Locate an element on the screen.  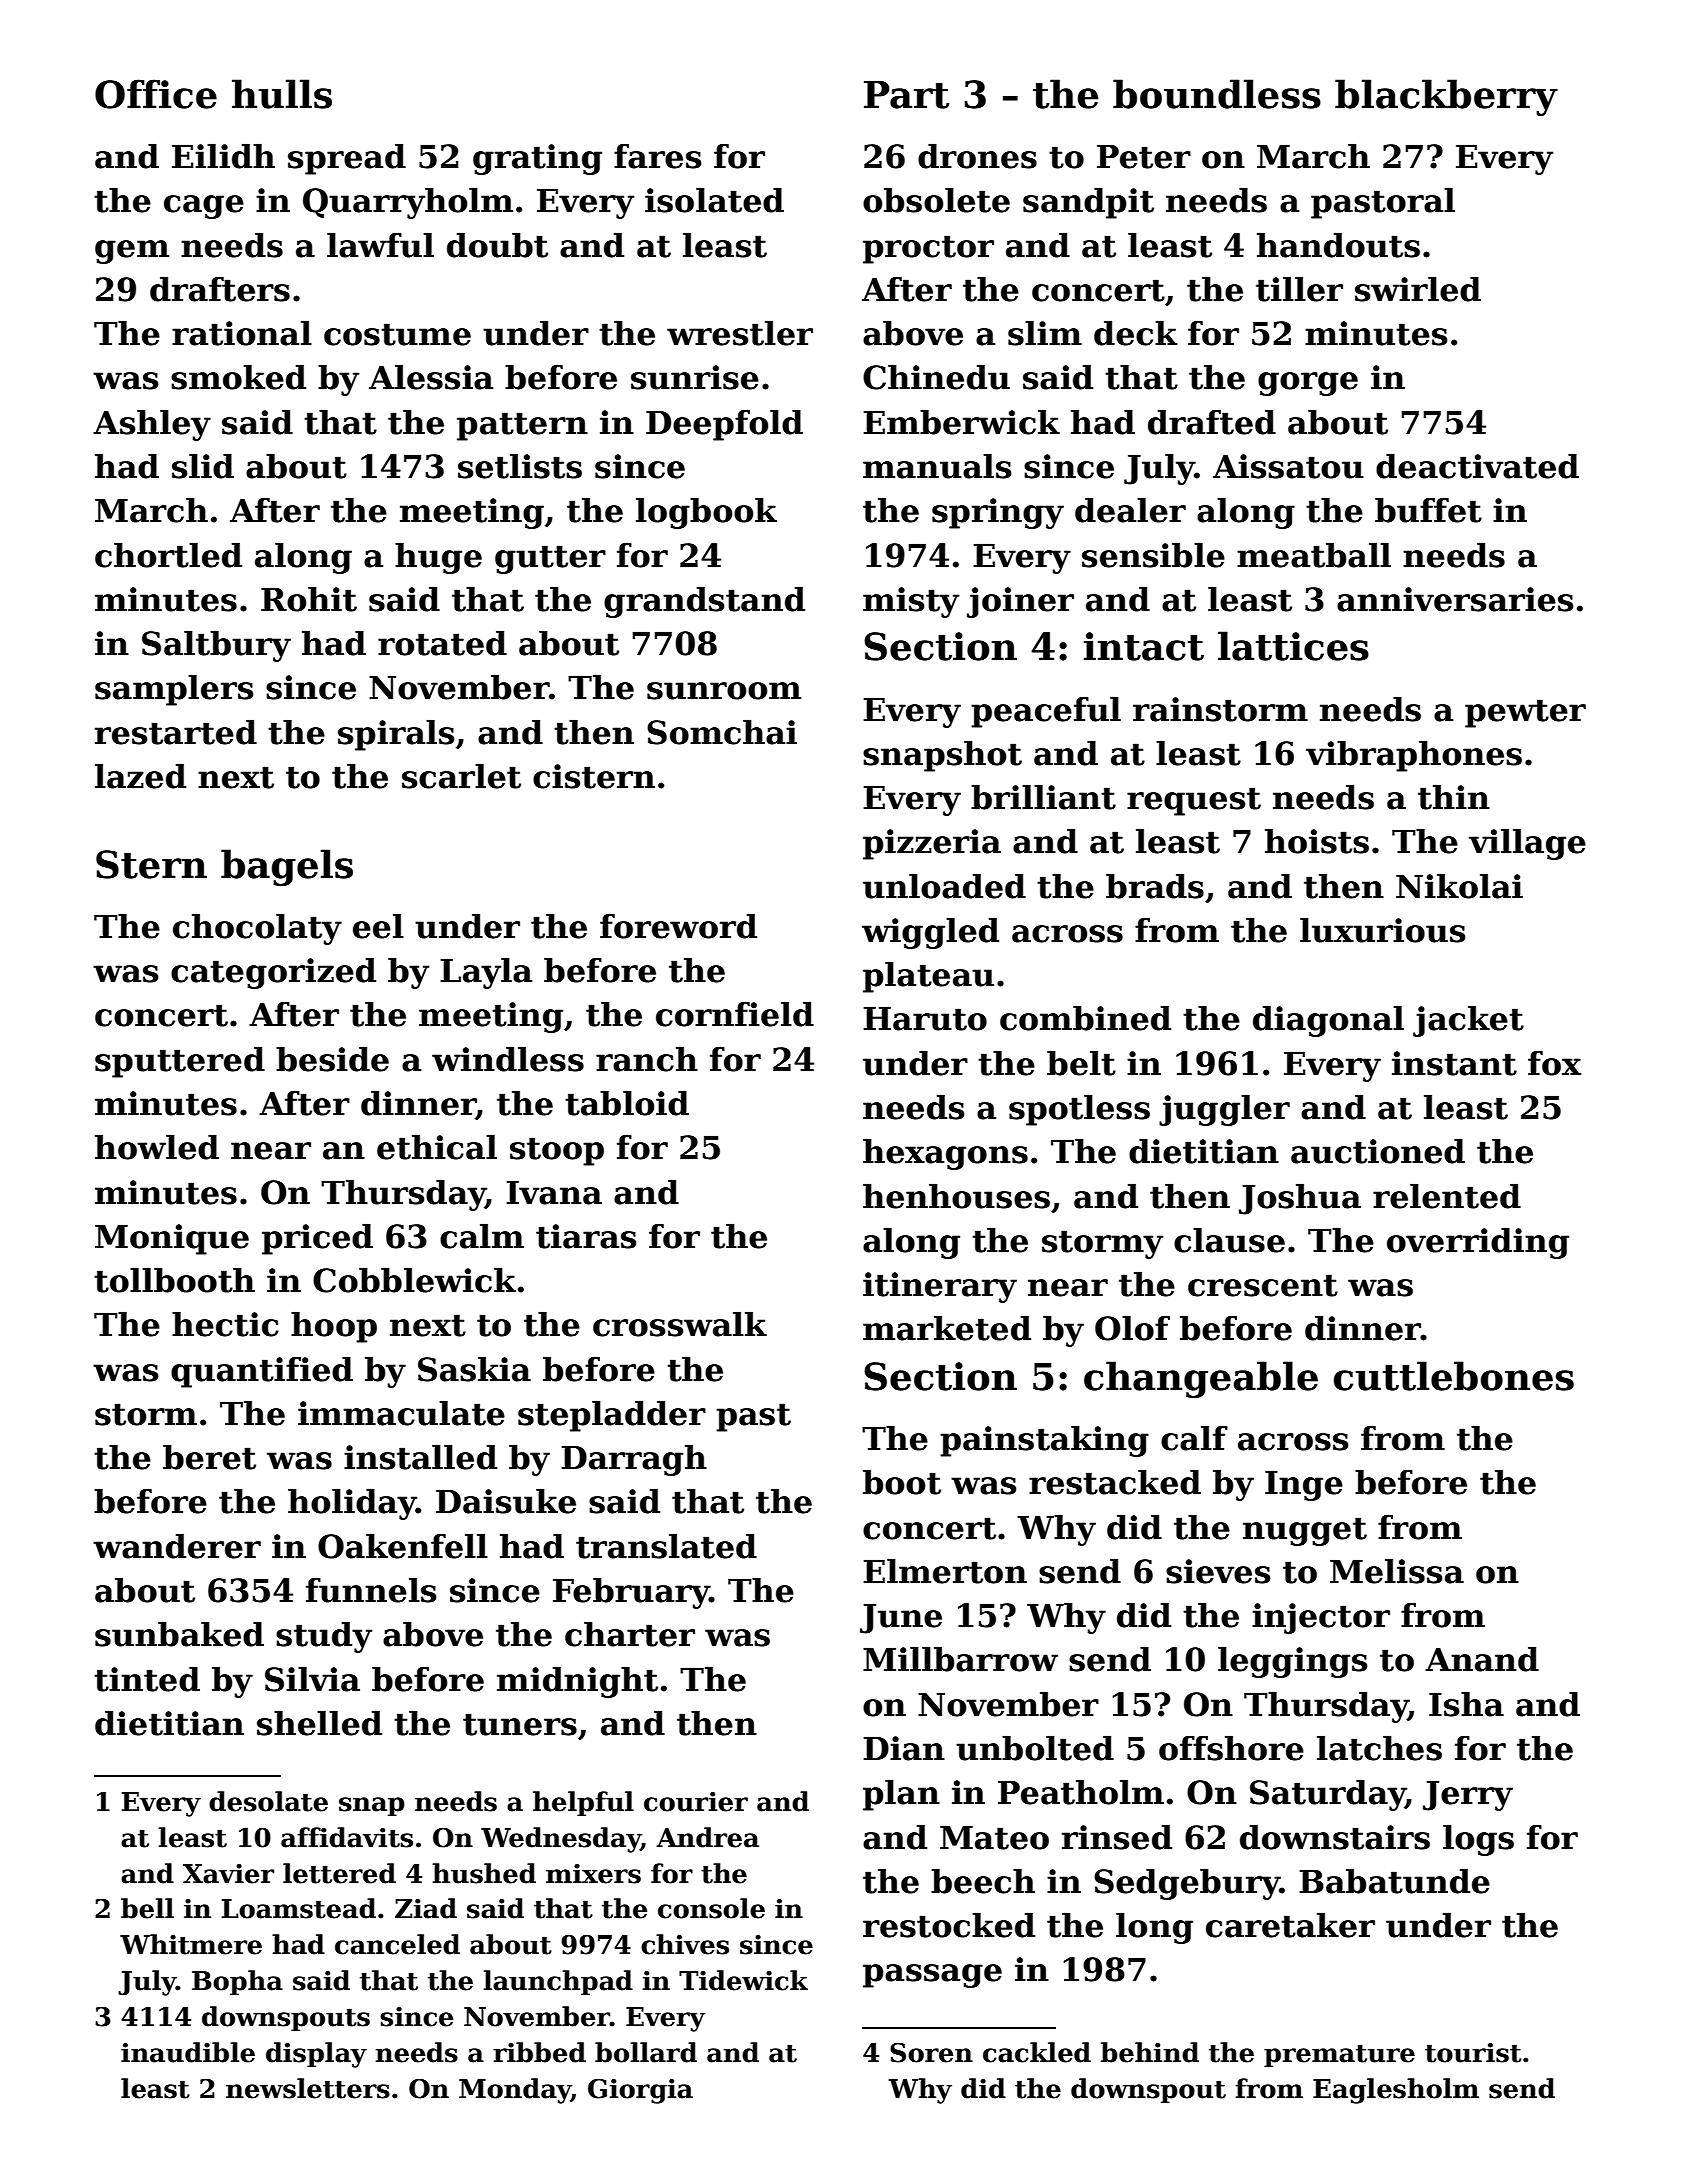
wanderer is located at coordinates (177, 1546).
